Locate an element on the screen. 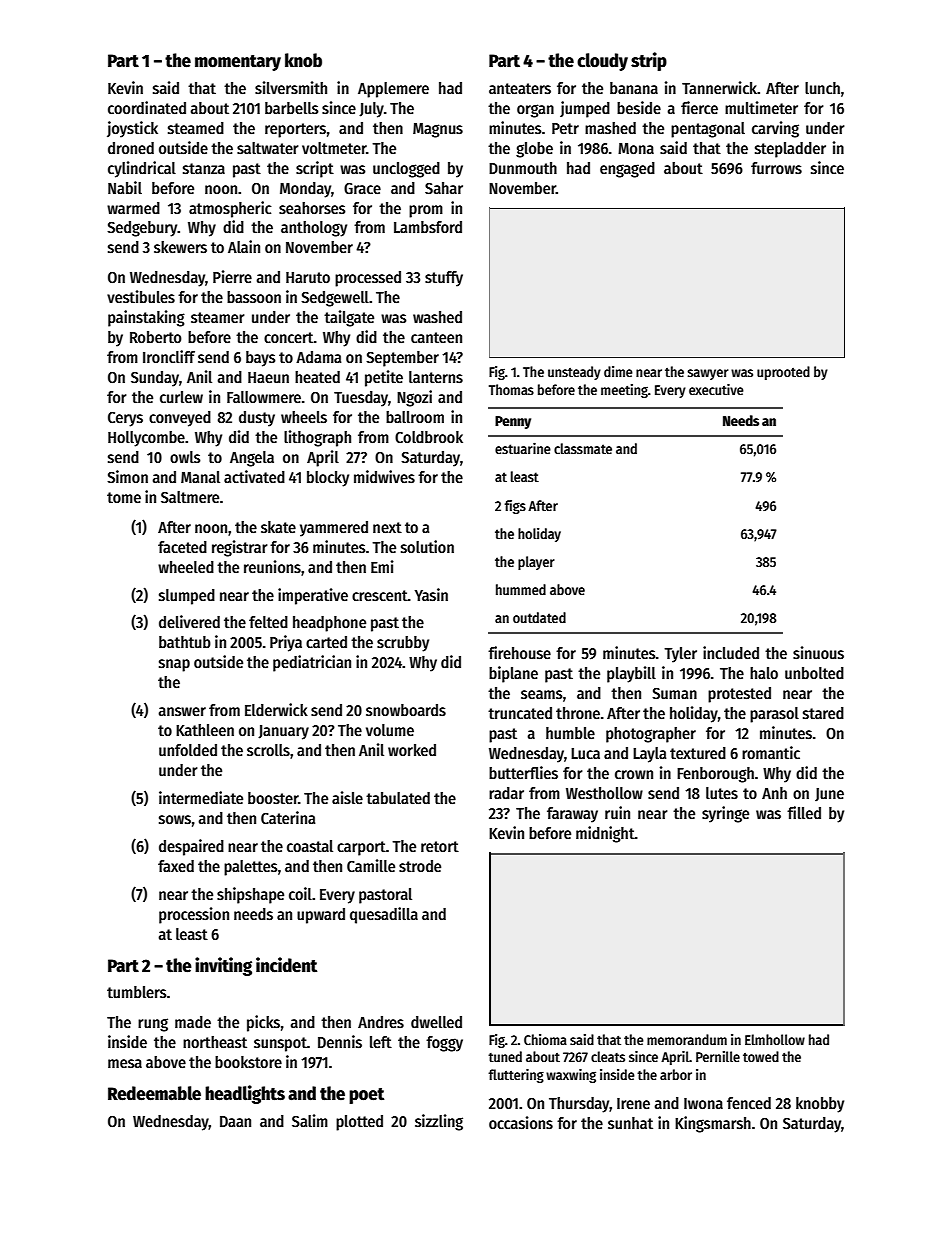  coordinated is located at coordinates (147, 108).
